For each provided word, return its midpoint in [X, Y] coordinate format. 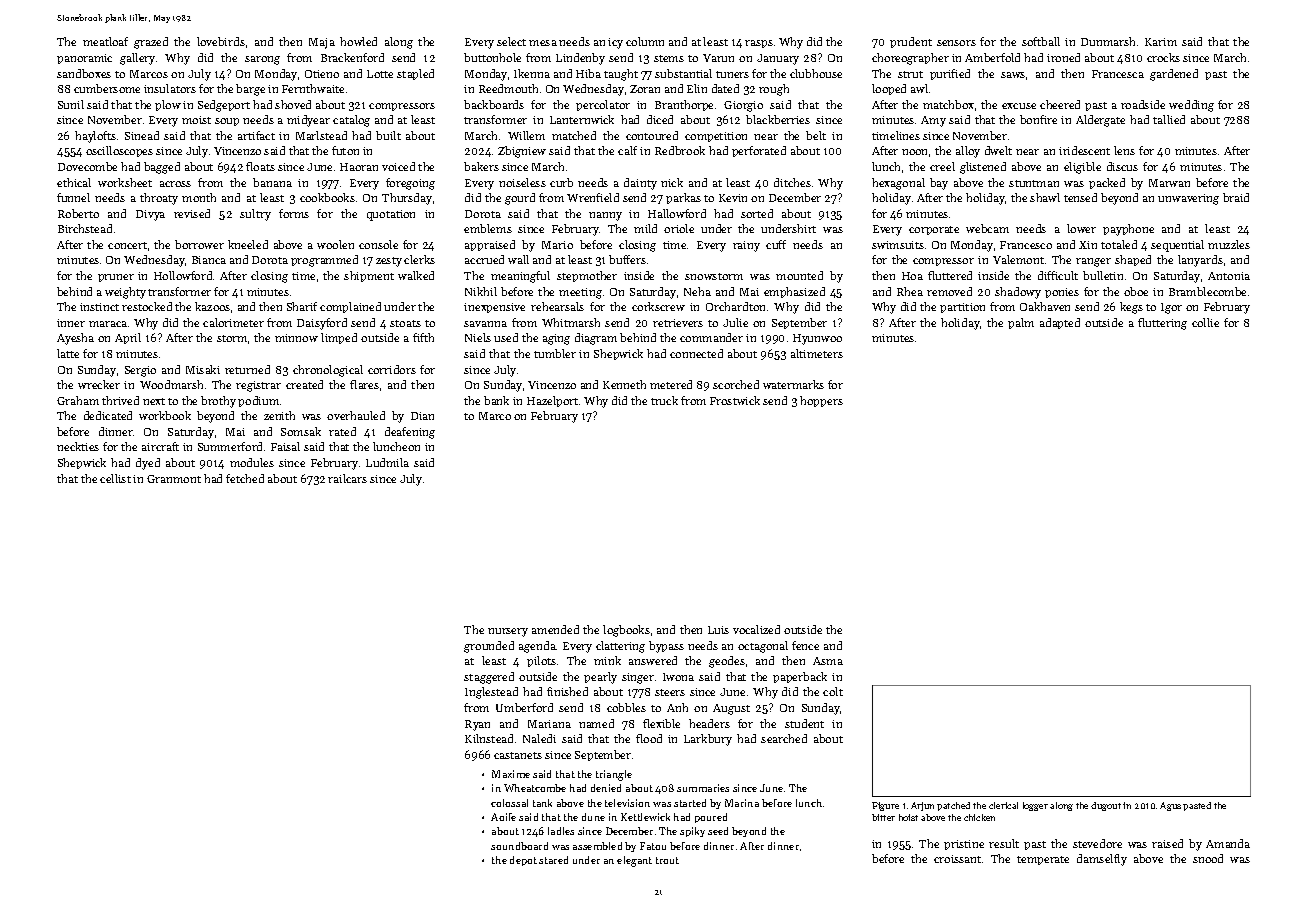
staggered [489, 678]
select [511, 41]
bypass [666, 647]
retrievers [678, 323]
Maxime [511, 774]
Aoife [503, 817]
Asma [828, 661]
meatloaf [105, 41]
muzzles [1229, 244]
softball [1041, 41]
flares [364, 384]
